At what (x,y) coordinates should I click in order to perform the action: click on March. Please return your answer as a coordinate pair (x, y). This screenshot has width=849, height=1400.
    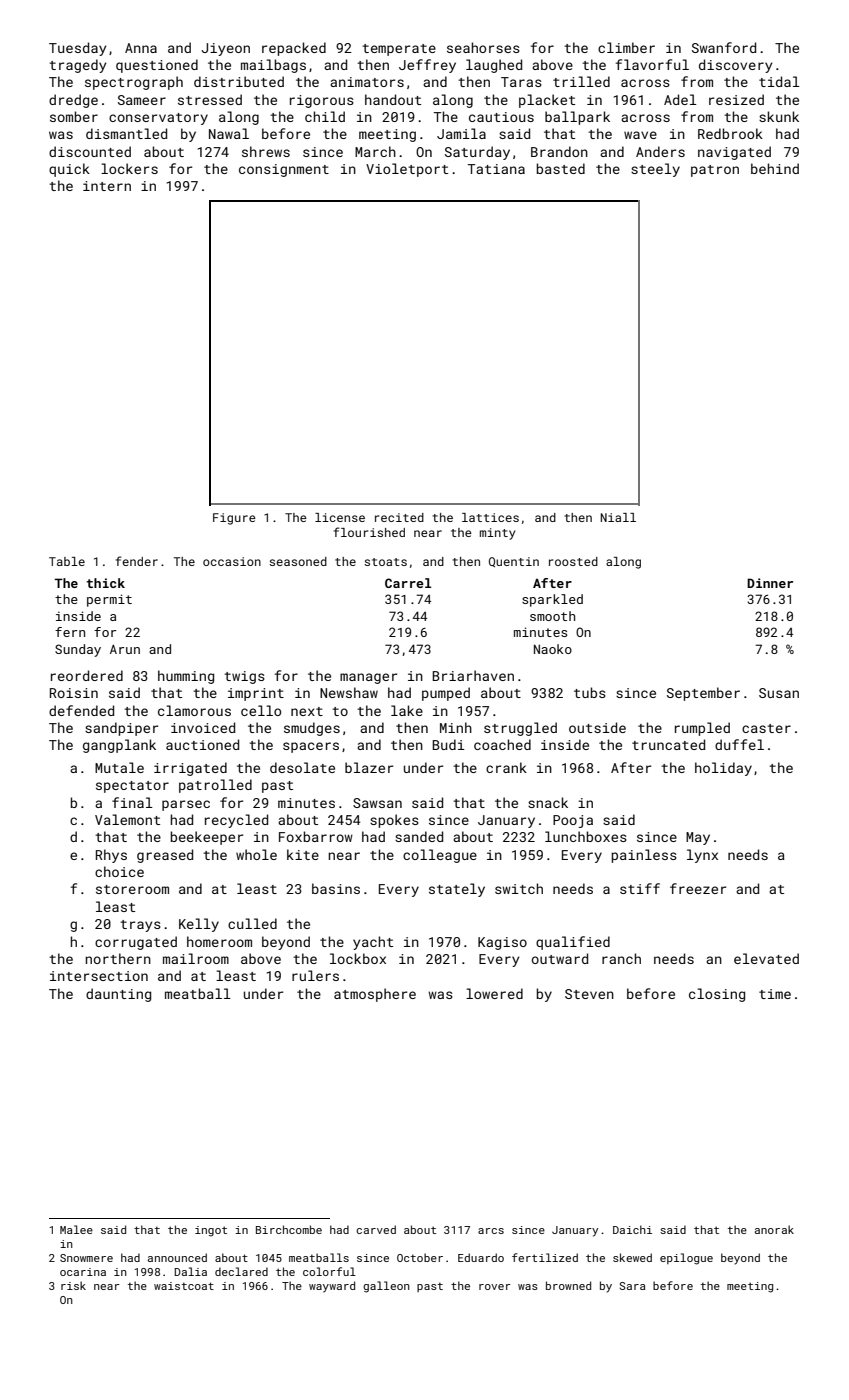
    Looking at the image, I should click on (375, 151).
